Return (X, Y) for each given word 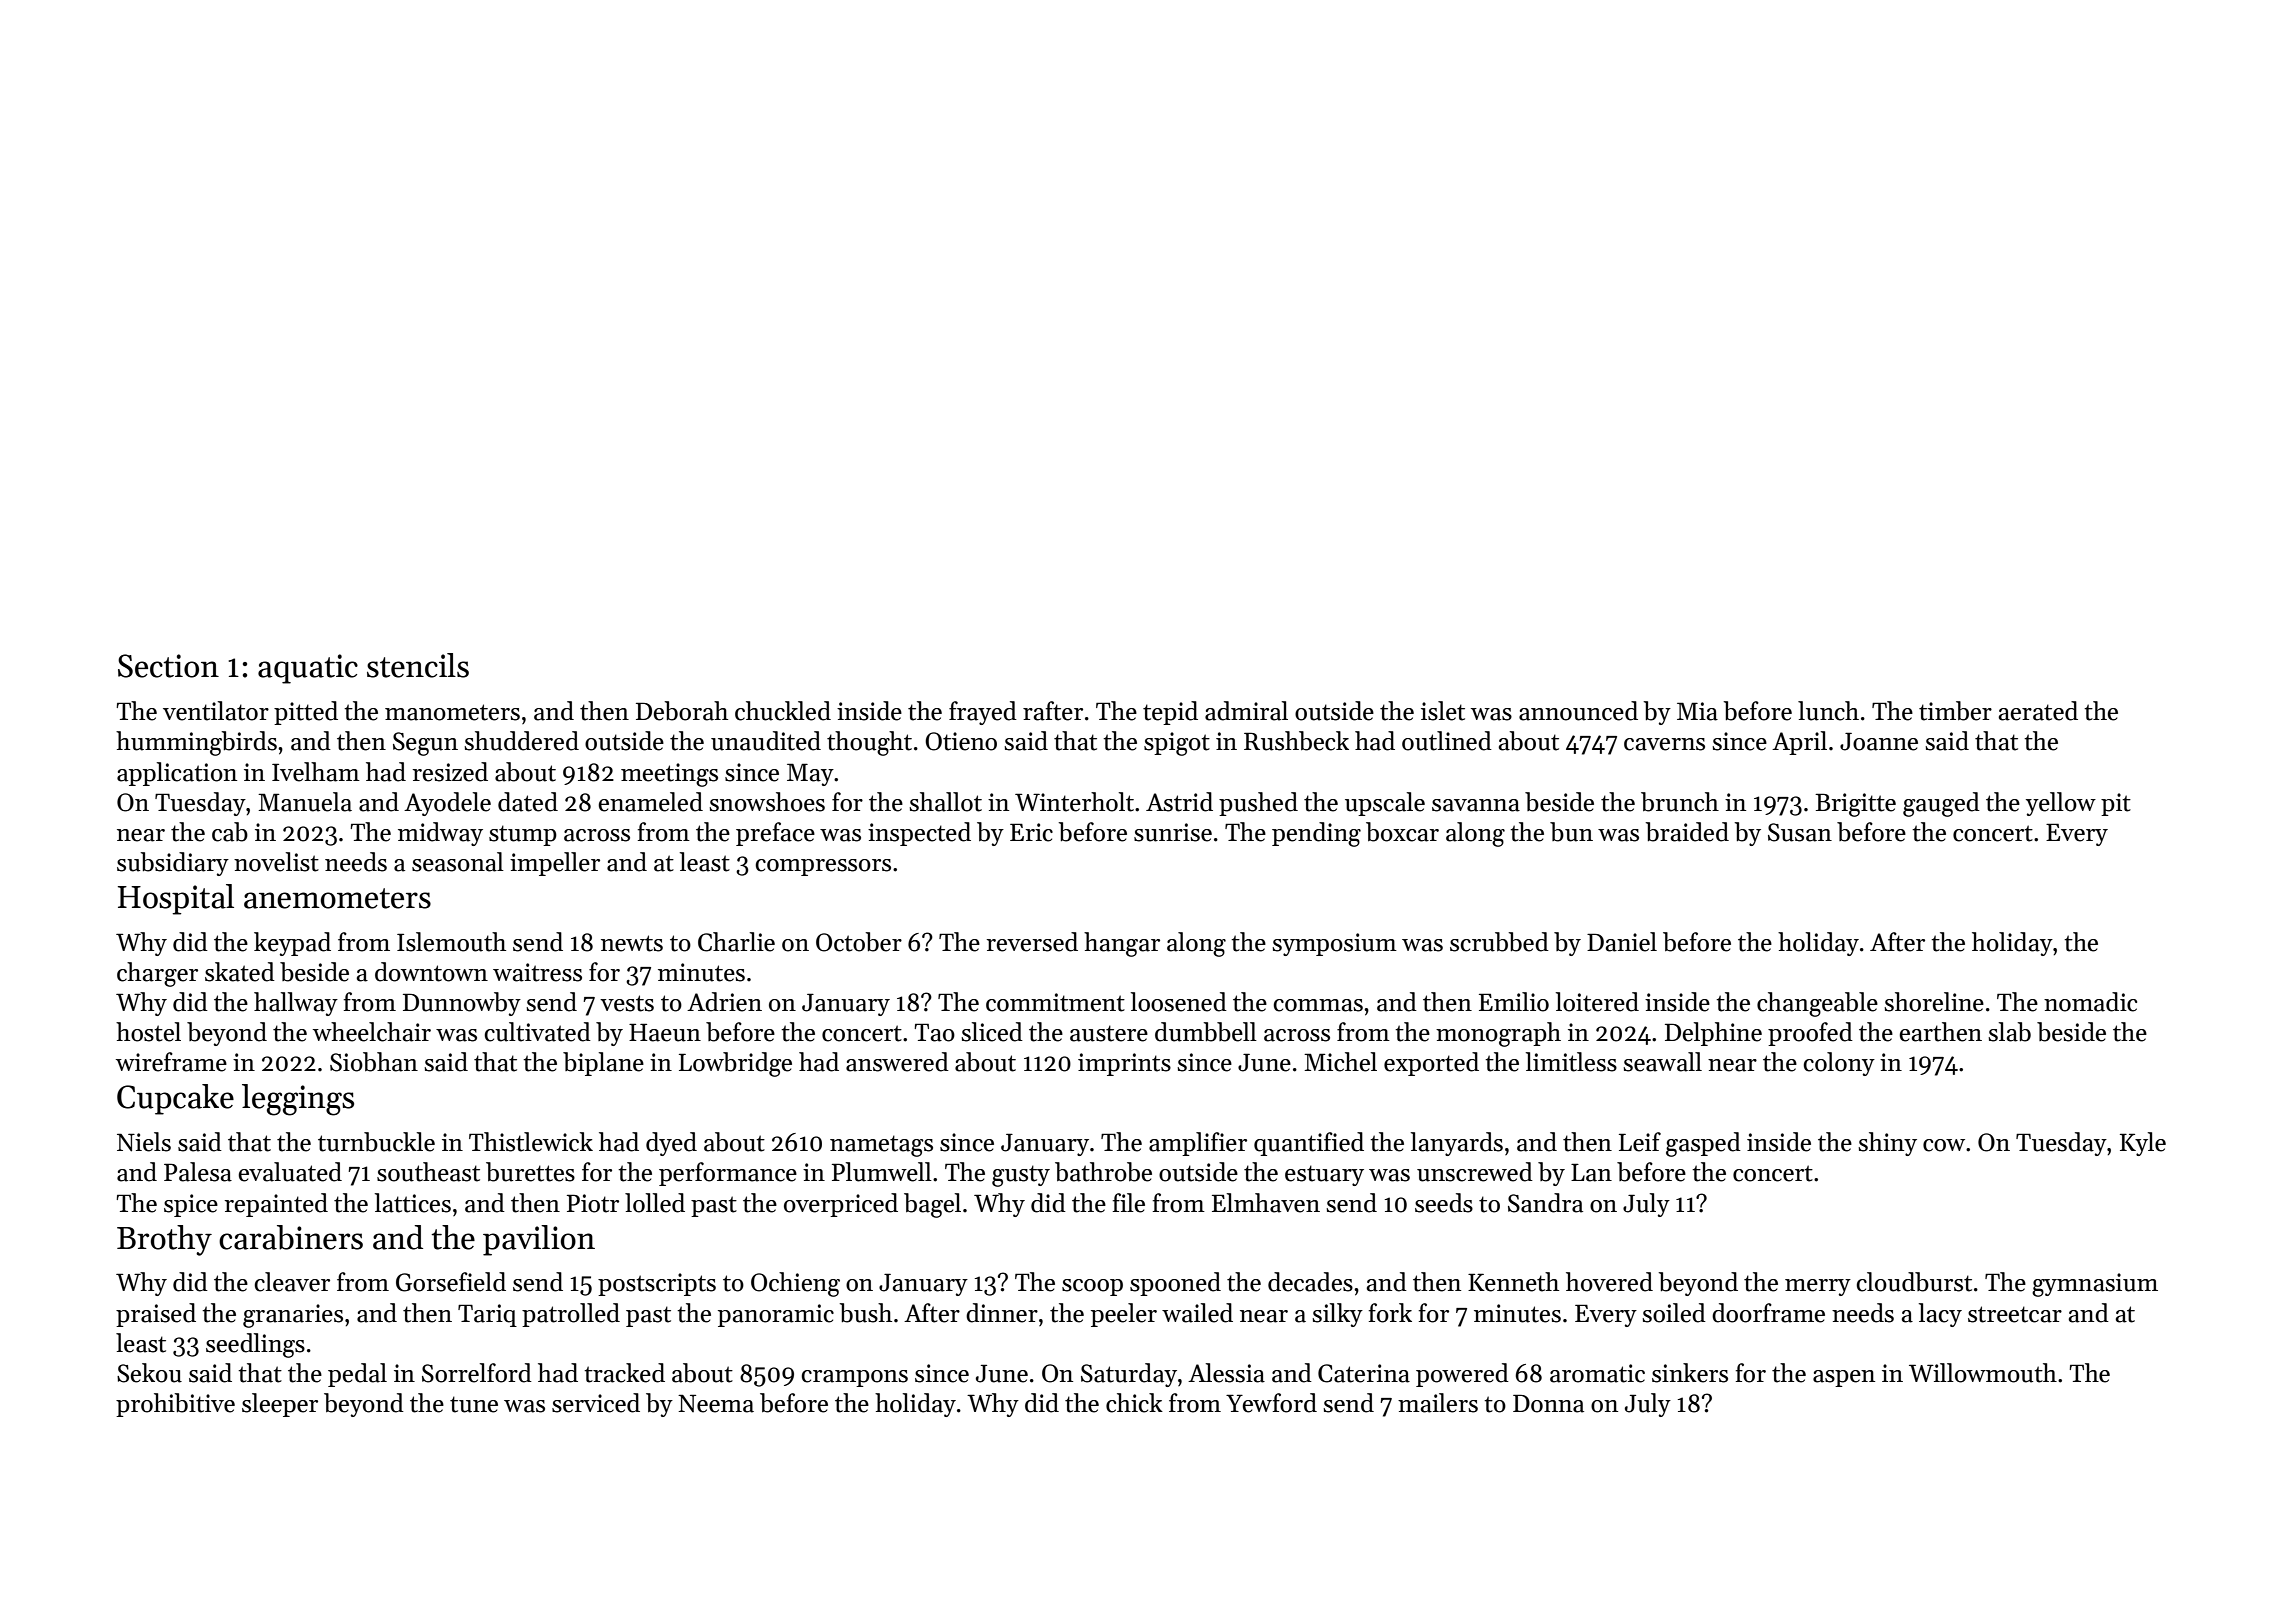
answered (897, 1062)
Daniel (1622, 942)
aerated (2038, 711)
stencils (418, 665)
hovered (1609, 1282)
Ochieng (795, 1284)
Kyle (2143, 1144)
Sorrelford (477, 1373)
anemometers (337, 898)
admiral (1246, 711)
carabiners (291, 1237)
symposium (1334, 944)
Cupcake (175, 1099)
